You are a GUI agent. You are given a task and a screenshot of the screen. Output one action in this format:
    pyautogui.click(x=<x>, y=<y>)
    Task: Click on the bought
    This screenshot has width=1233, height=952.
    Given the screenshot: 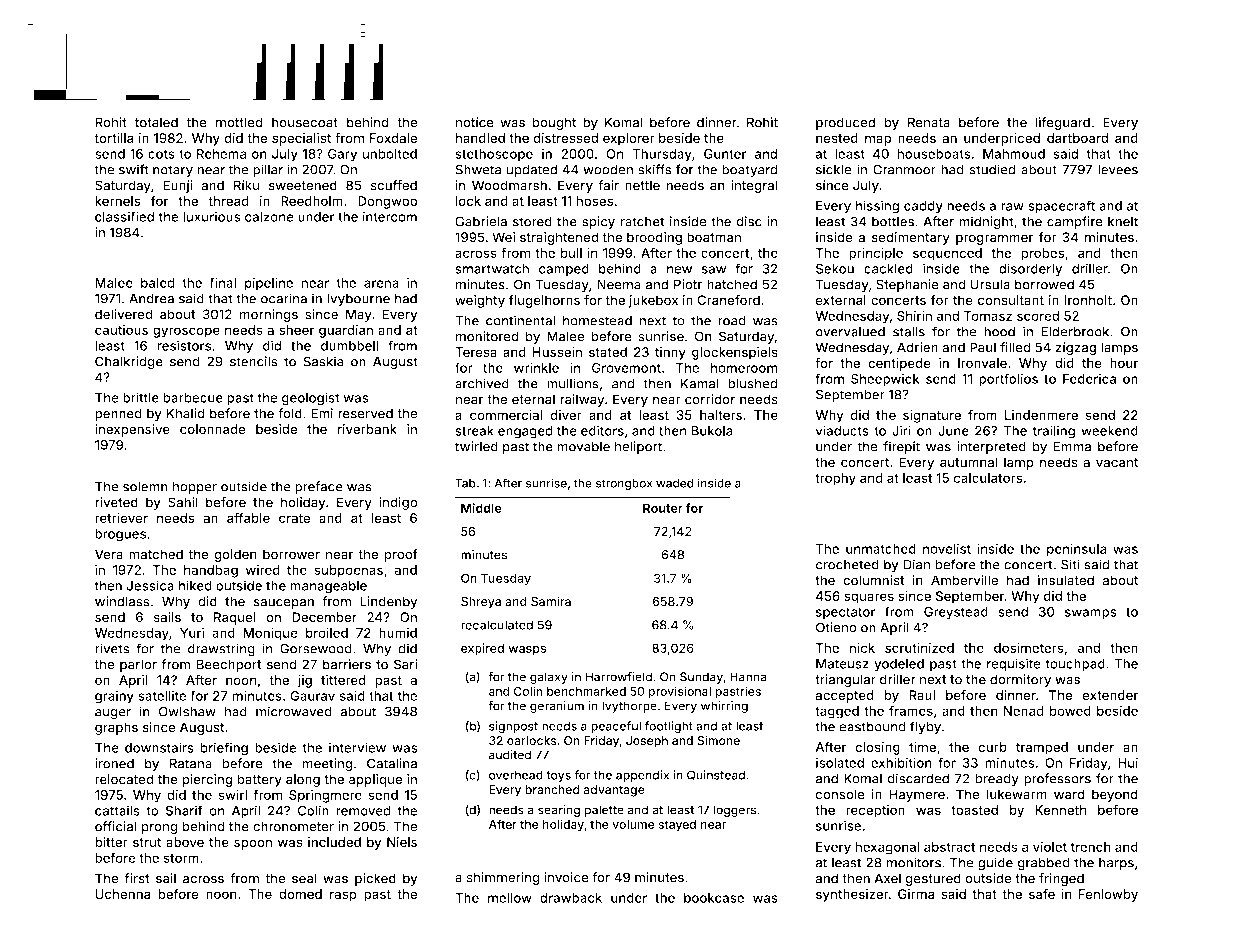 What is the action you would take?
    pyautogui.click(x=554, y=123)
